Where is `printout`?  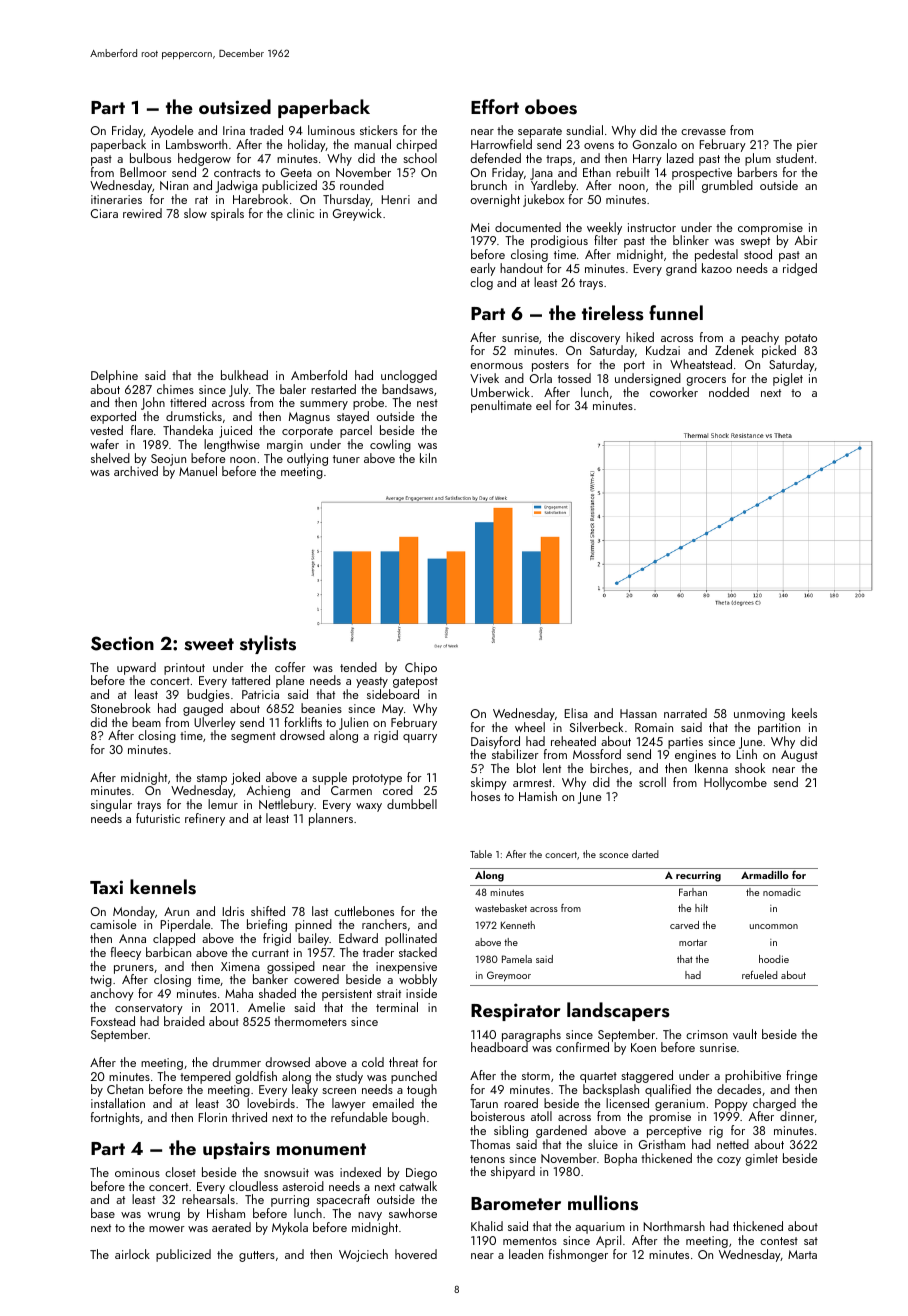 printout is located at coordinates (184, 669).
